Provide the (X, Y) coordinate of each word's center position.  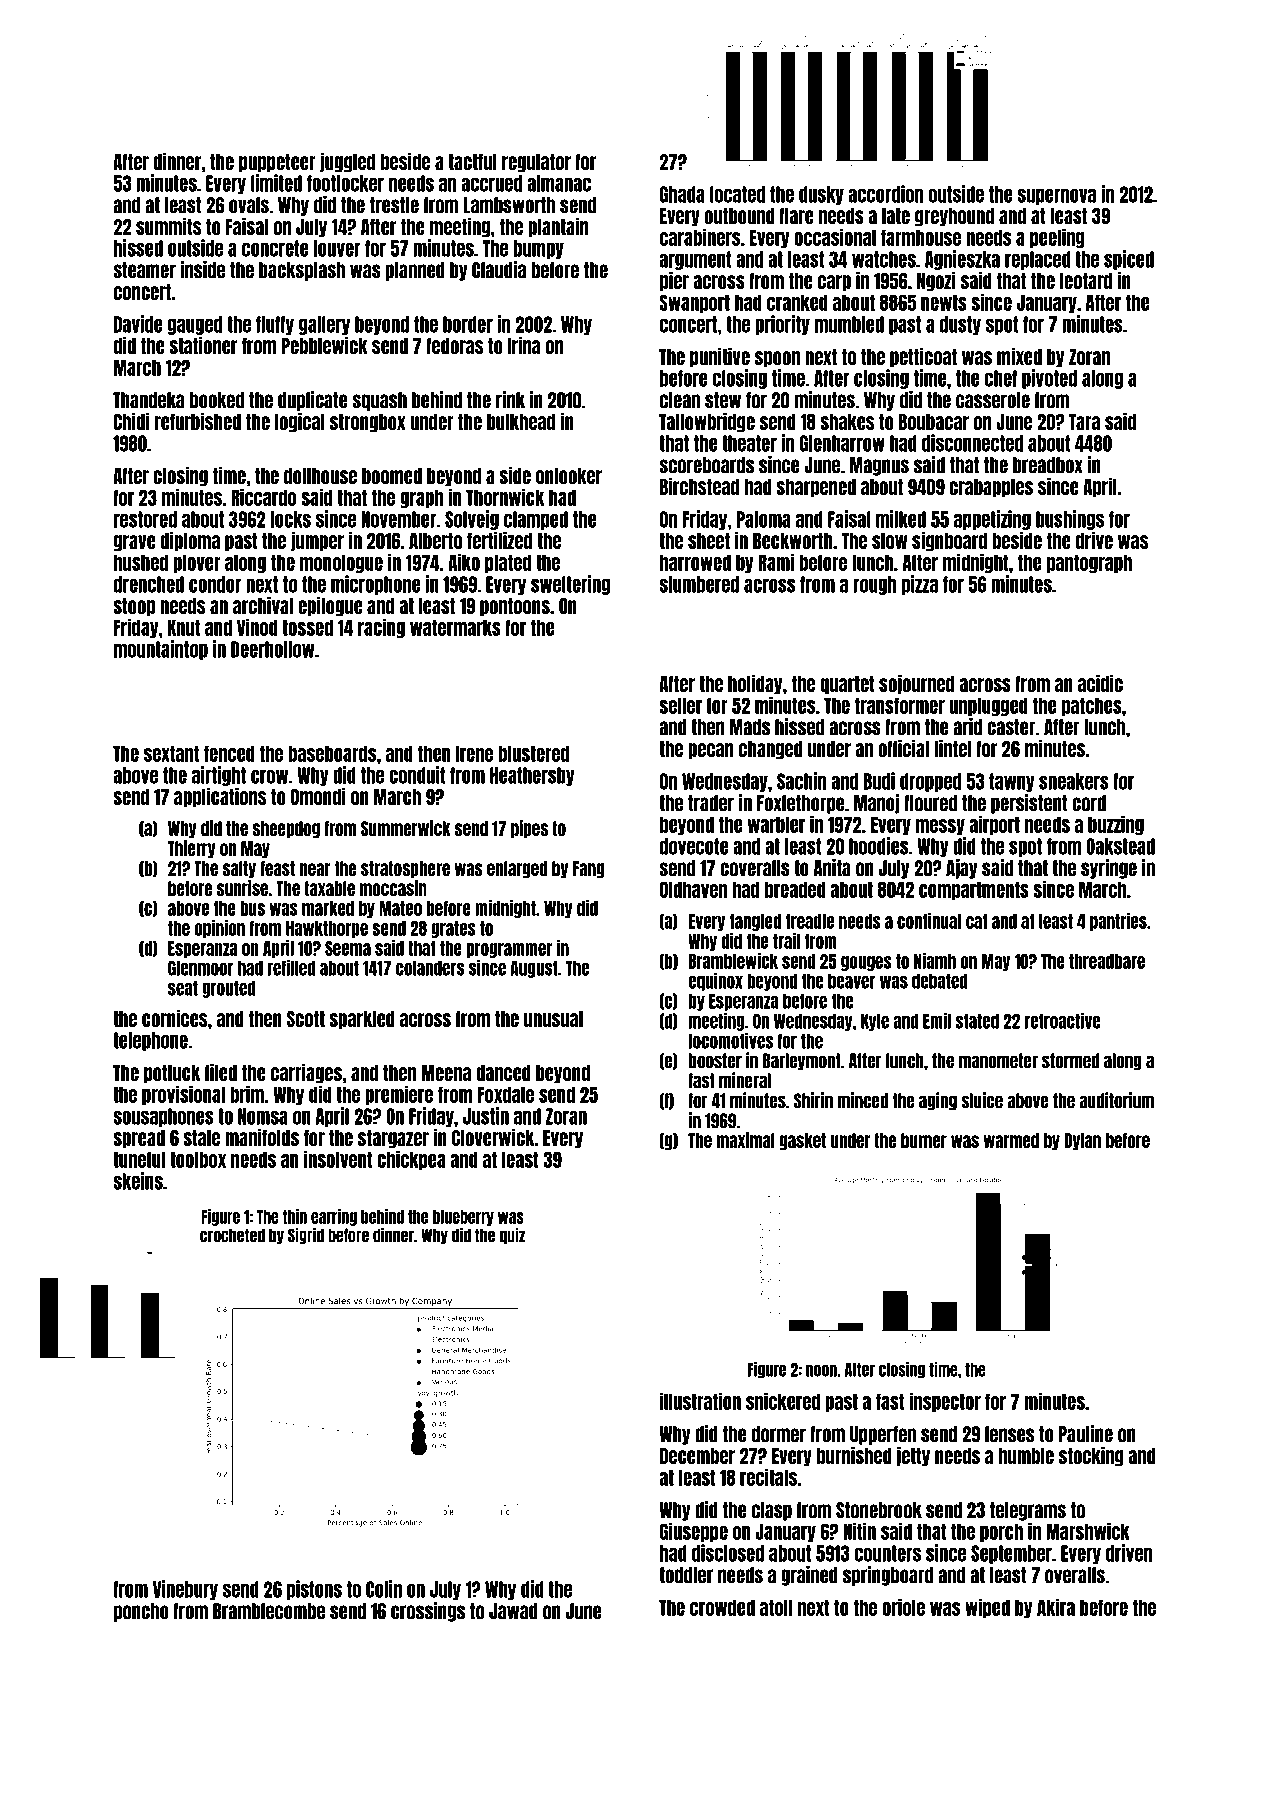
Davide (138, 324)
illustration (700, 1401)
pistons (314, 1590)
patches (1092, 706)
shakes (847, 422)
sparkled (362, 1020)
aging (938, 1101)
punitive (720, 358)
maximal (746, 1140)
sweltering (570, 585)
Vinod (257, 627)
